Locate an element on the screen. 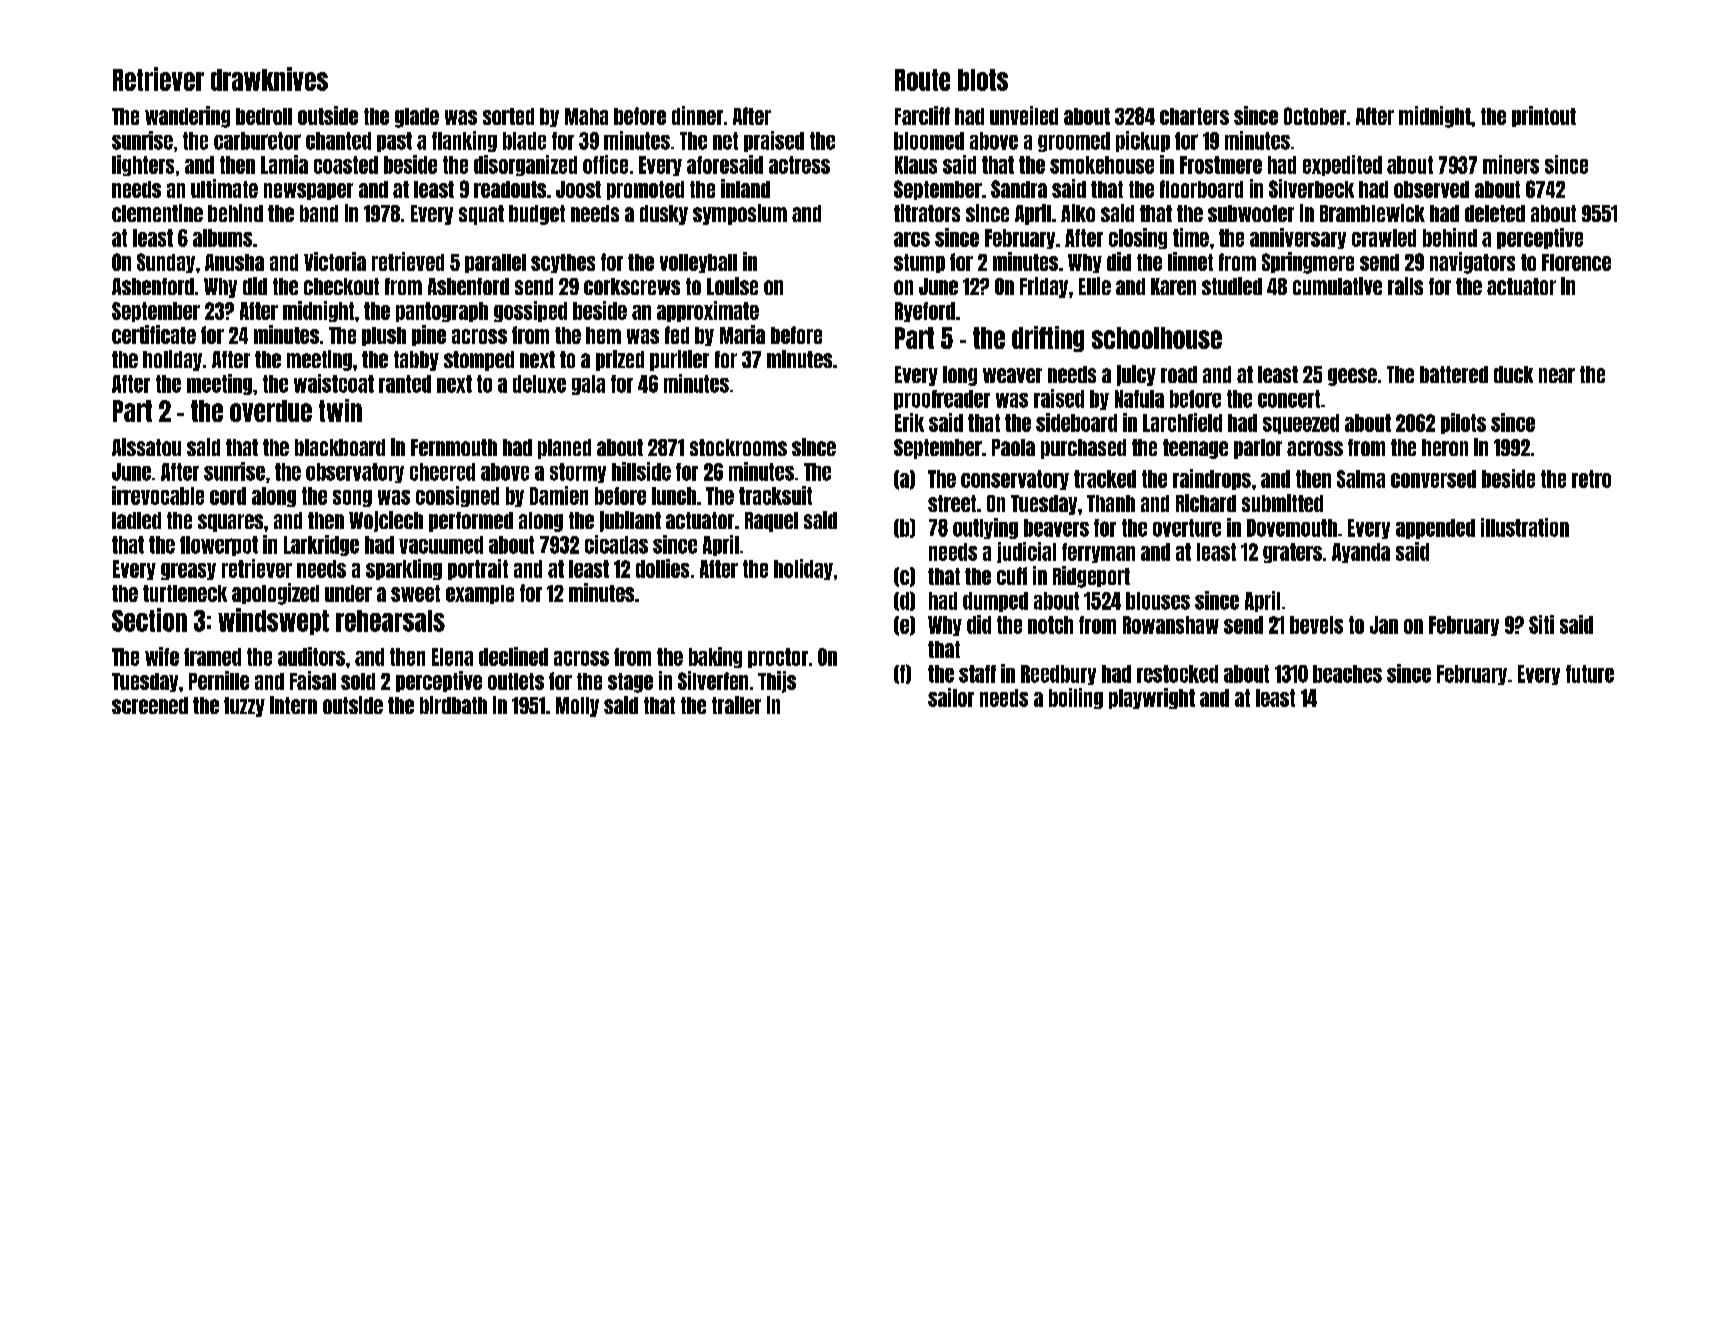 This screenshot has width=1735, height=1341. irrevocable is located at coordinates (158, 495).
